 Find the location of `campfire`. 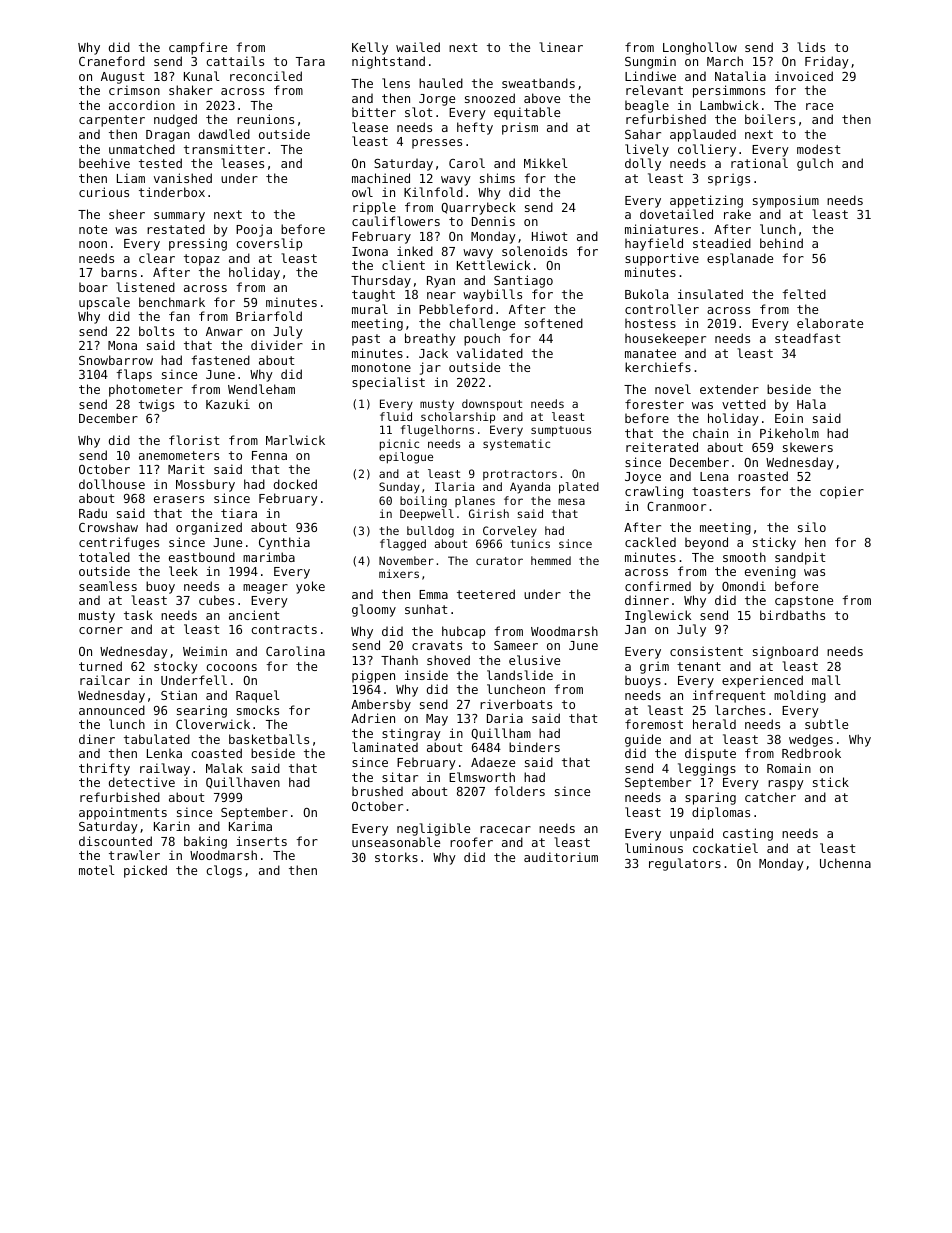

campfire is located at coordinates (198, 48).
